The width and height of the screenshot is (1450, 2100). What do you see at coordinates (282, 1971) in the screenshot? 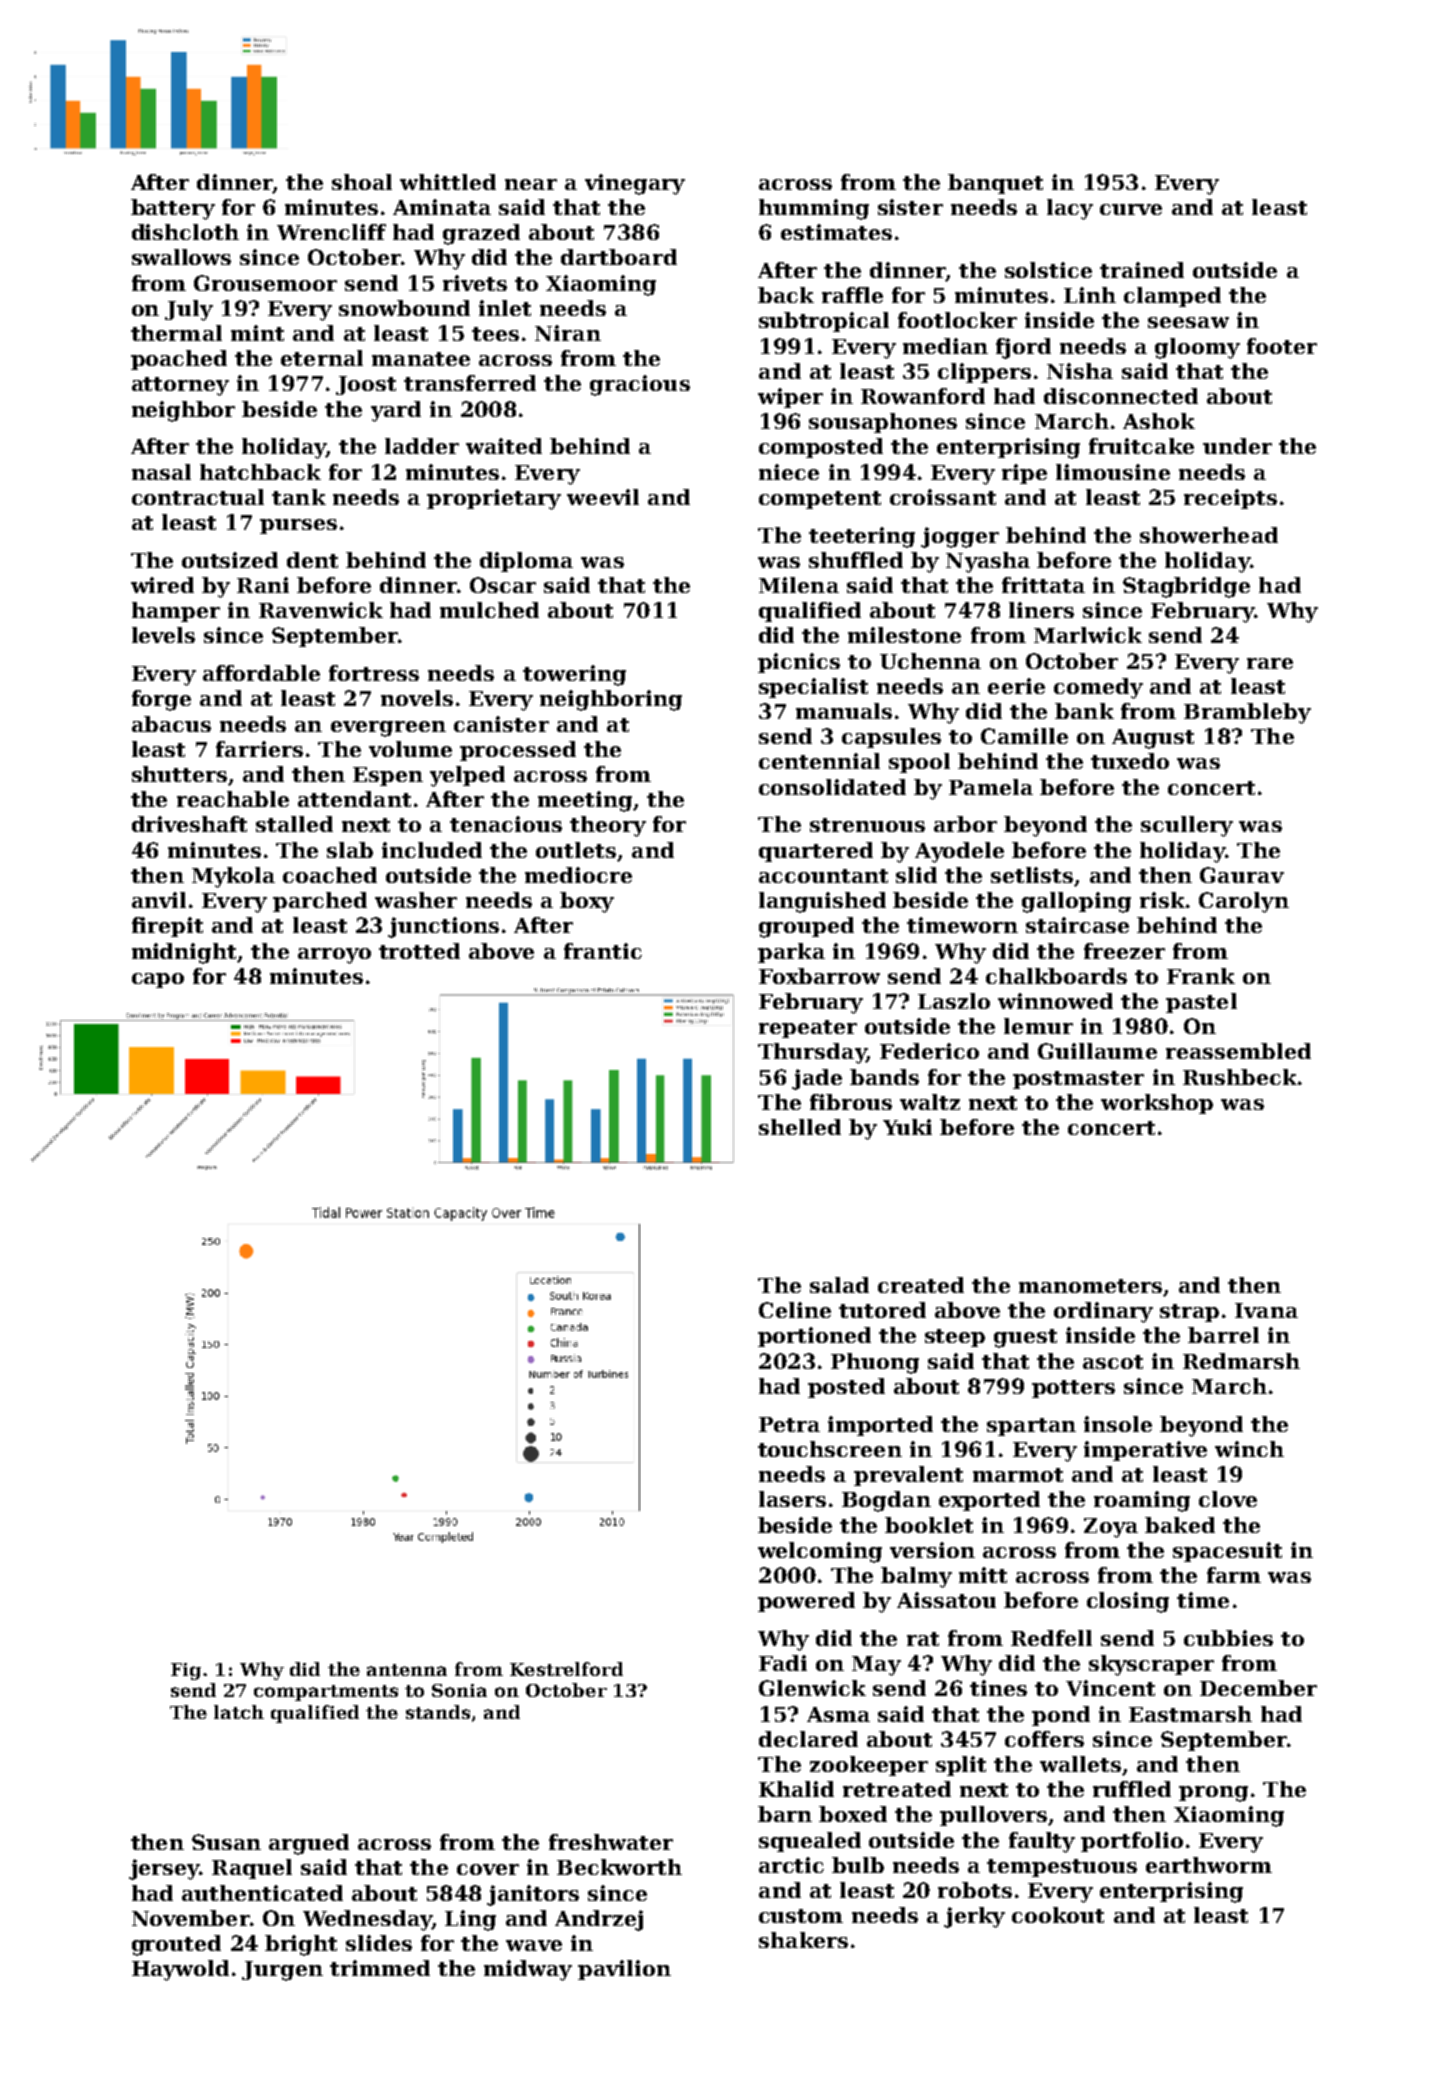
I see `Jurgen` at bounding box center [282, 1971].
